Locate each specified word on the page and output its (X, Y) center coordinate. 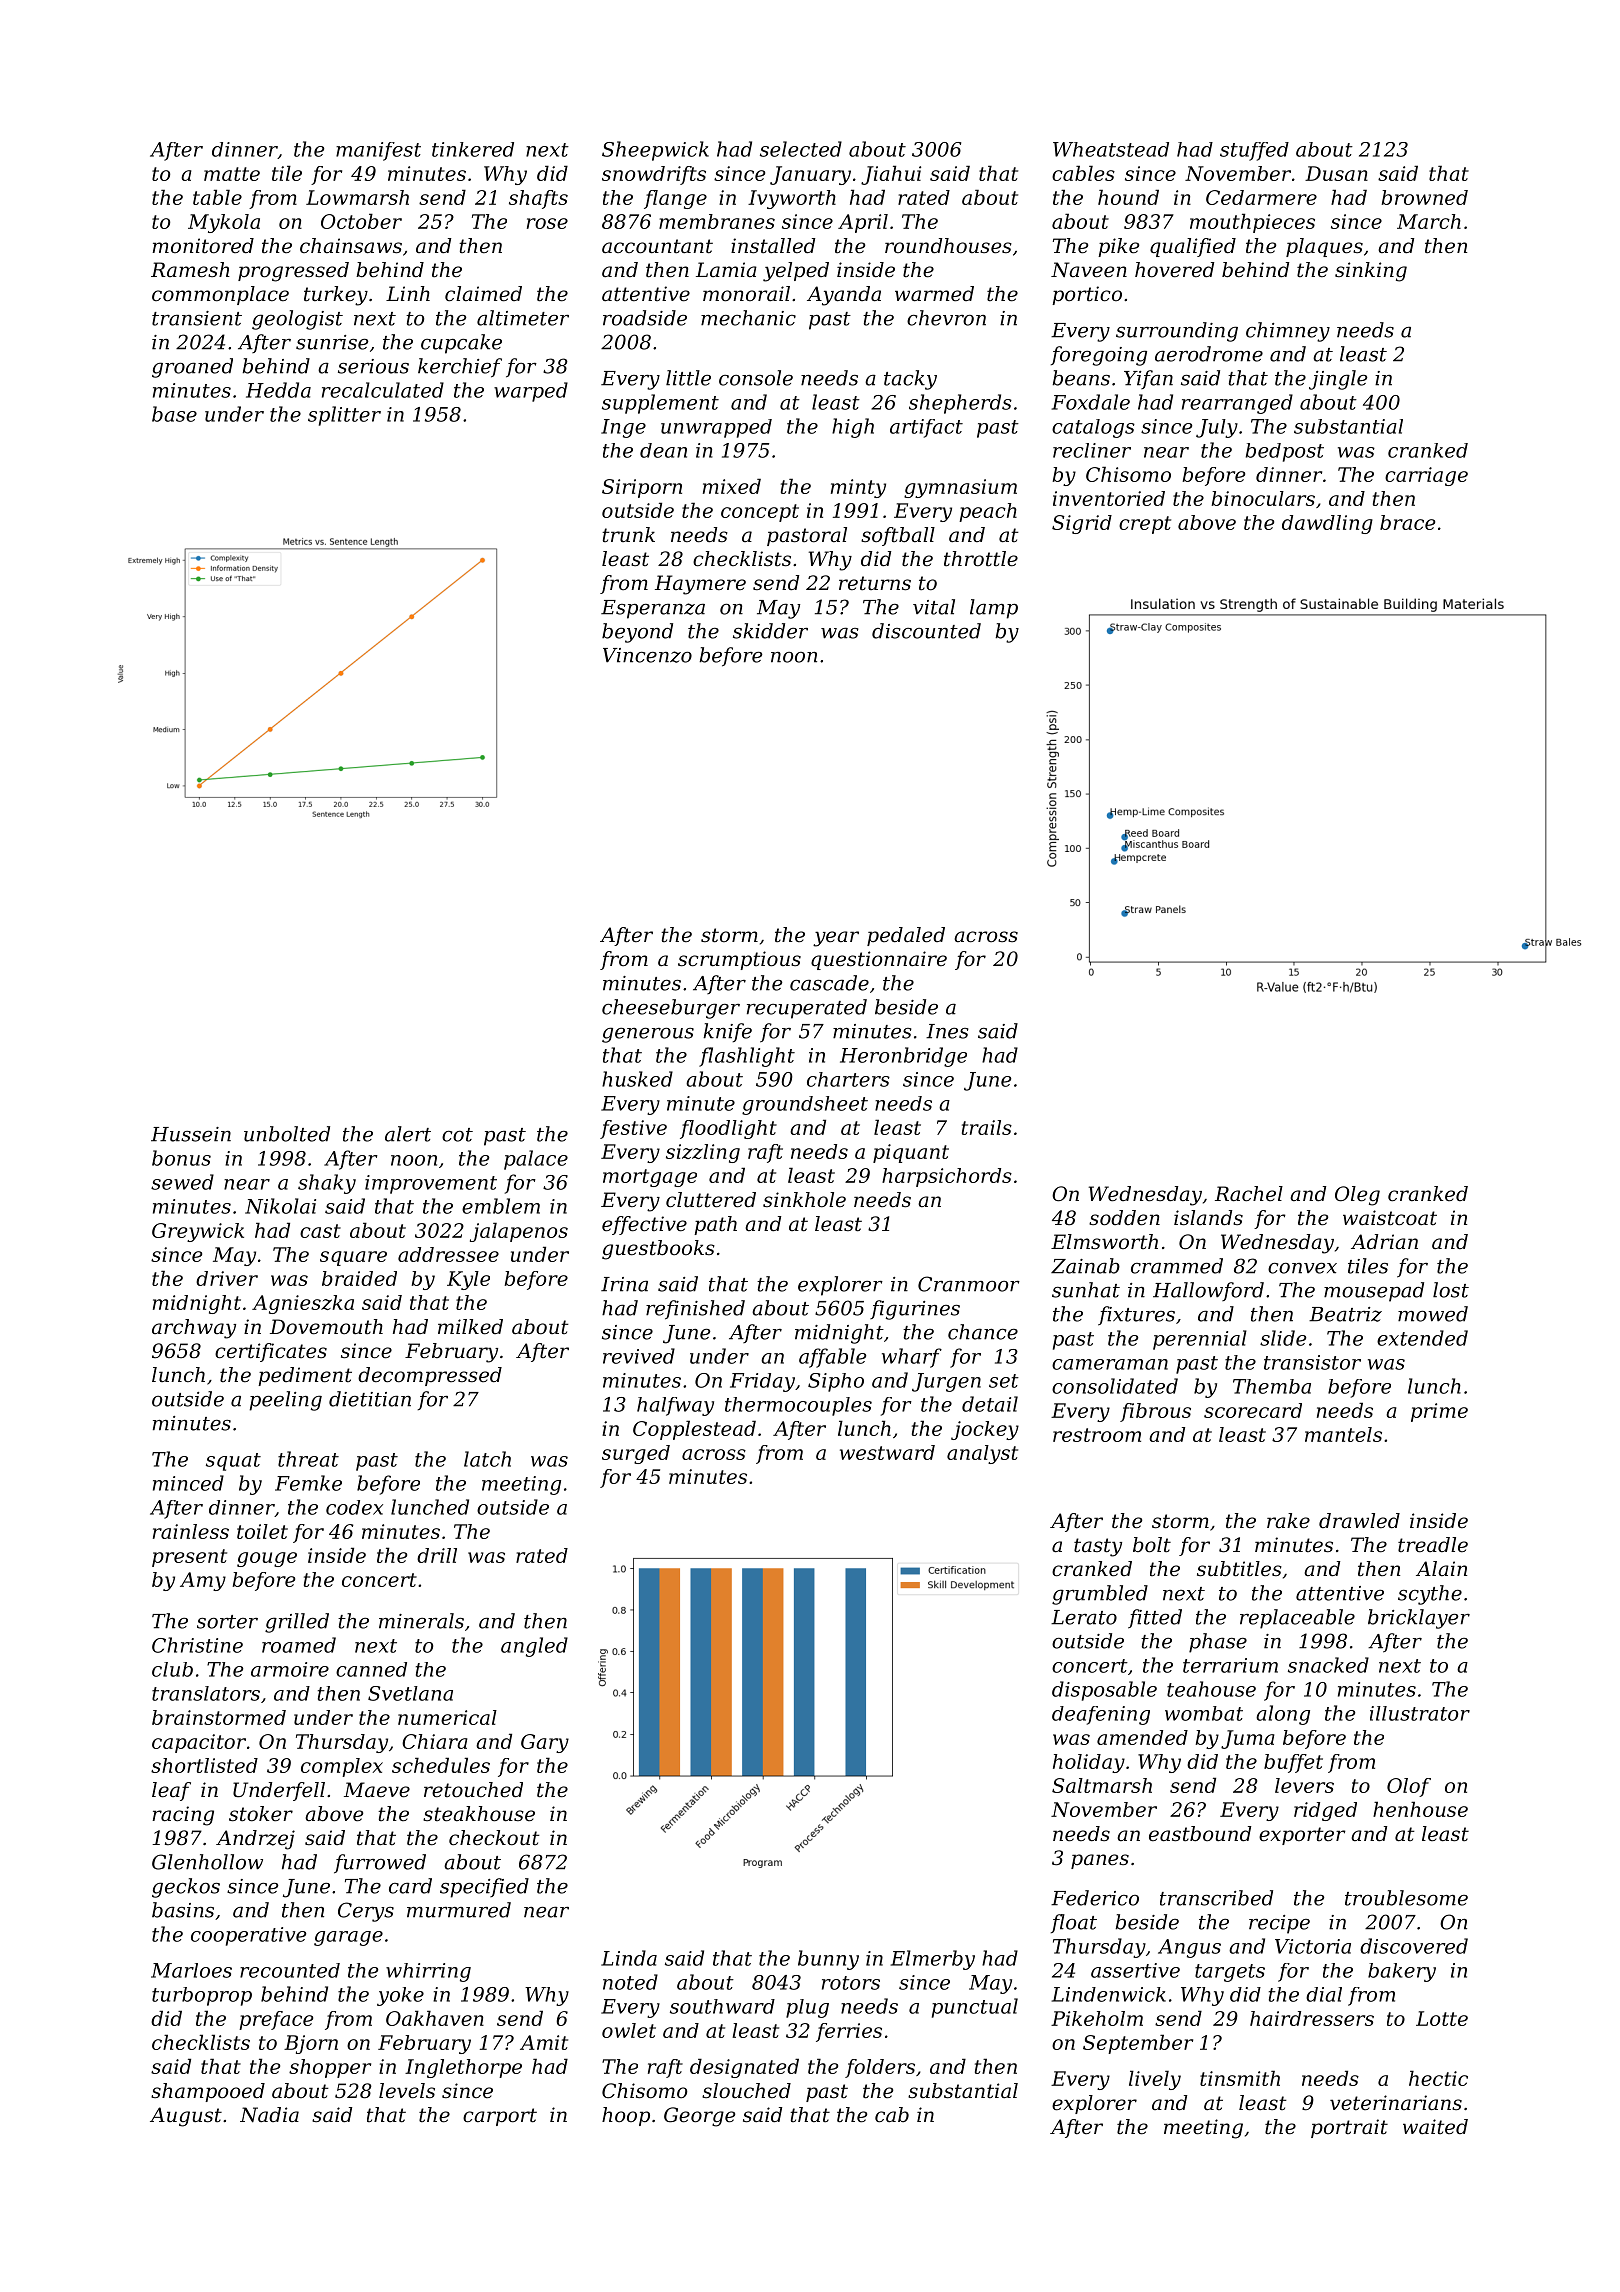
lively (1155, 2080)
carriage (1426, 476)
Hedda (278, 390)
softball (898, 536)
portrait (1349, 2128)
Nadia (269, 2115)
